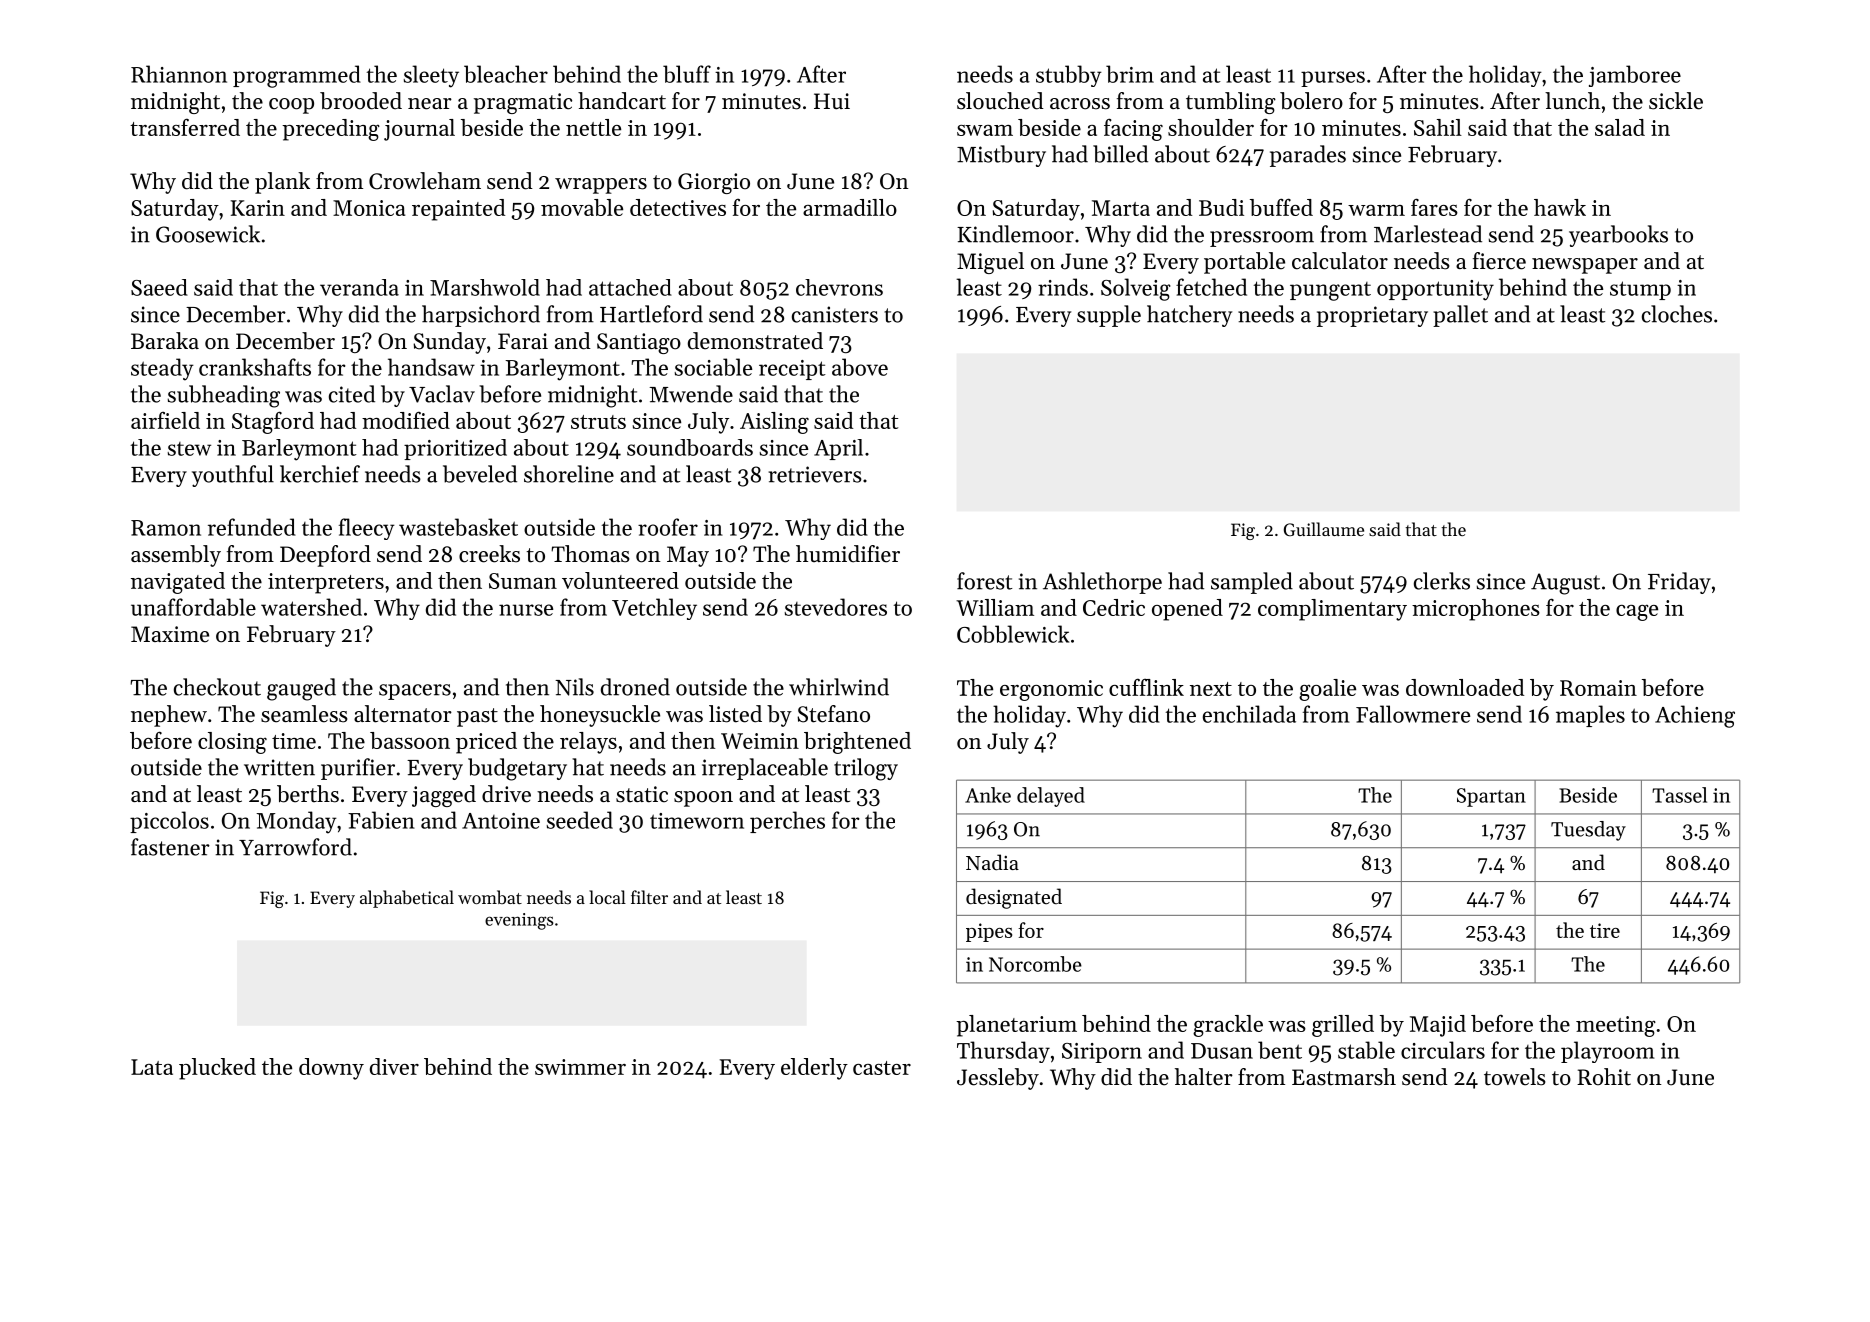  What do you see at coordinates (179, 74) in the screenshot?
I see `Rhiannon` at bounding box center [179, 74].
